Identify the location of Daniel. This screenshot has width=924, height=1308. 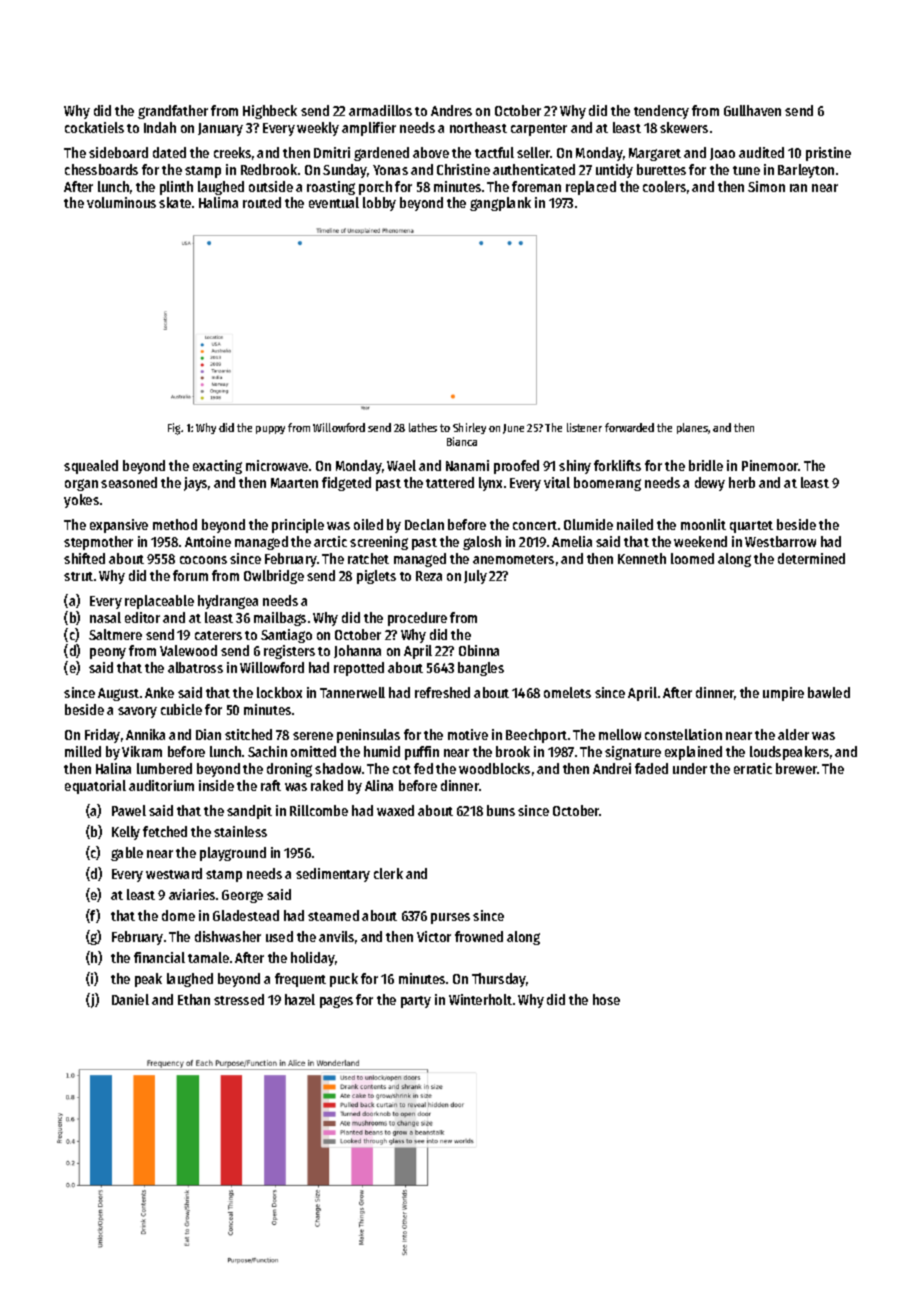
(130, 999).
